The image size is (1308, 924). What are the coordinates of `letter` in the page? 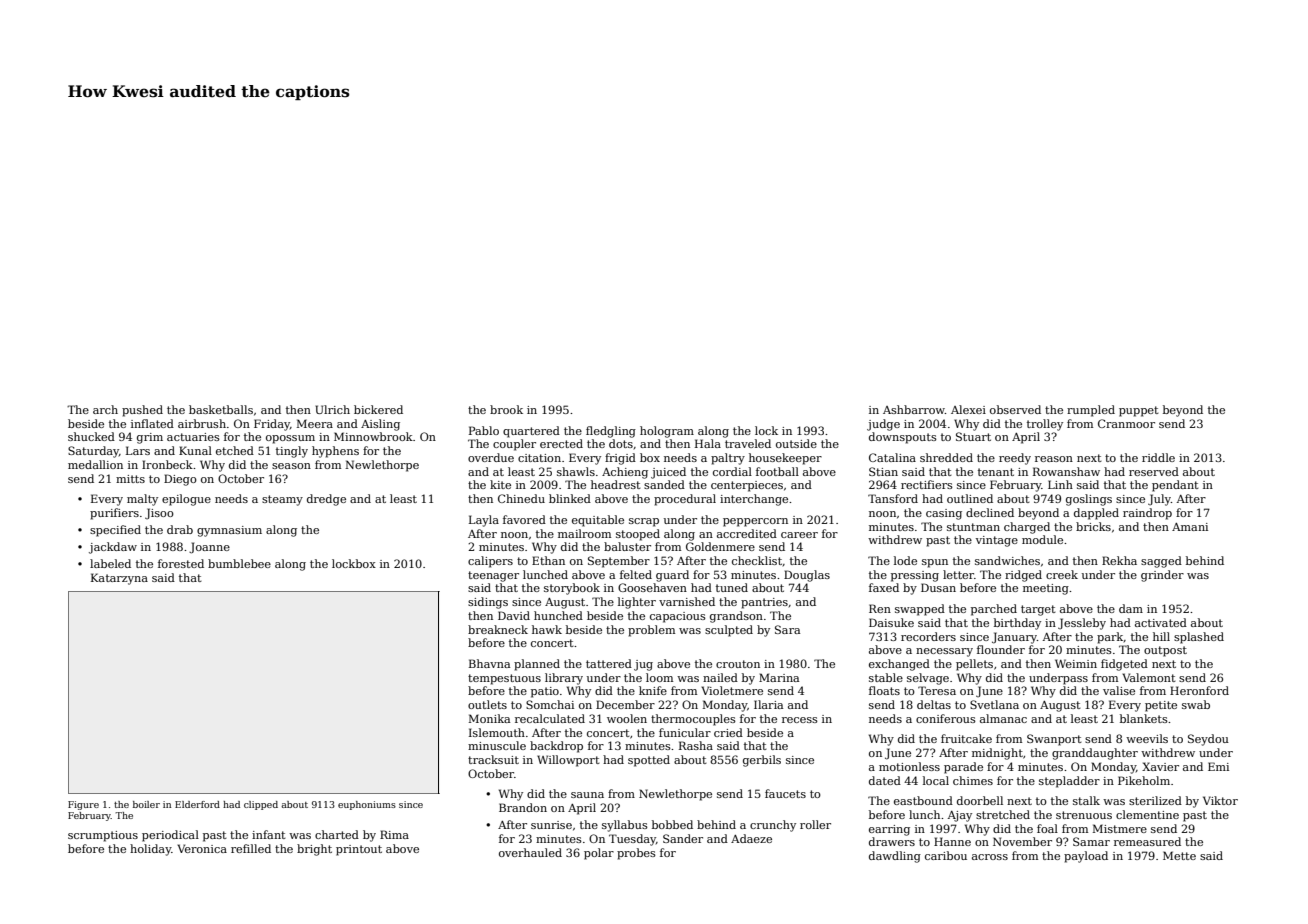 It's located at (958, 574).
